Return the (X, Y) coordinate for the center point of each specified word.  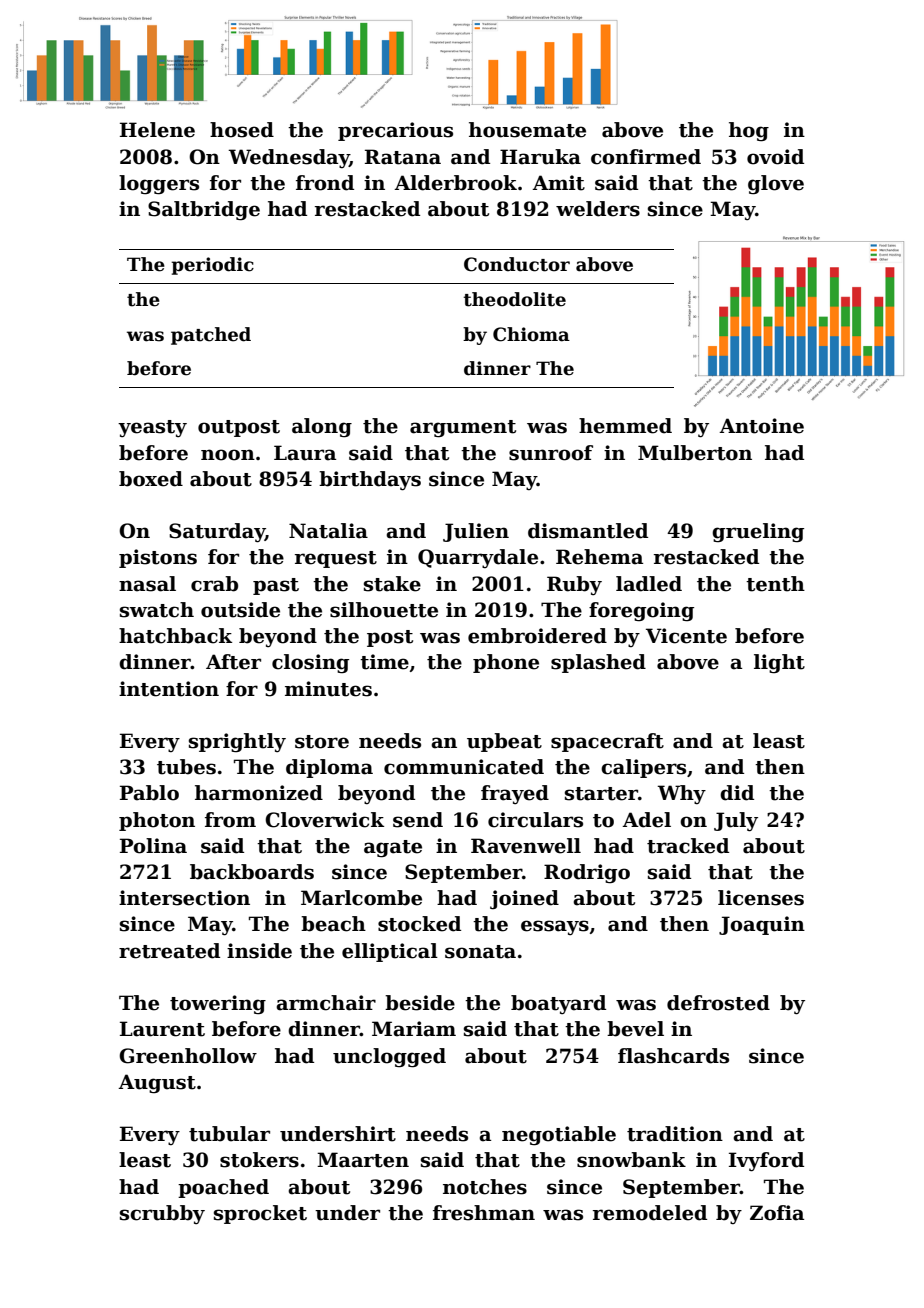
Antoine (761, 426)
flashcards (673, 1056)
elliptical (390, 952)
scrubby (162, 1214)
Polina (153, 846)
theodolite (514, 299)
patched (211, 336)
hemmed (625, 426)
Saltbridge (204, 211)
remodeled (650, 1213)
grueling (758, 532)
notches (485, 1187)
